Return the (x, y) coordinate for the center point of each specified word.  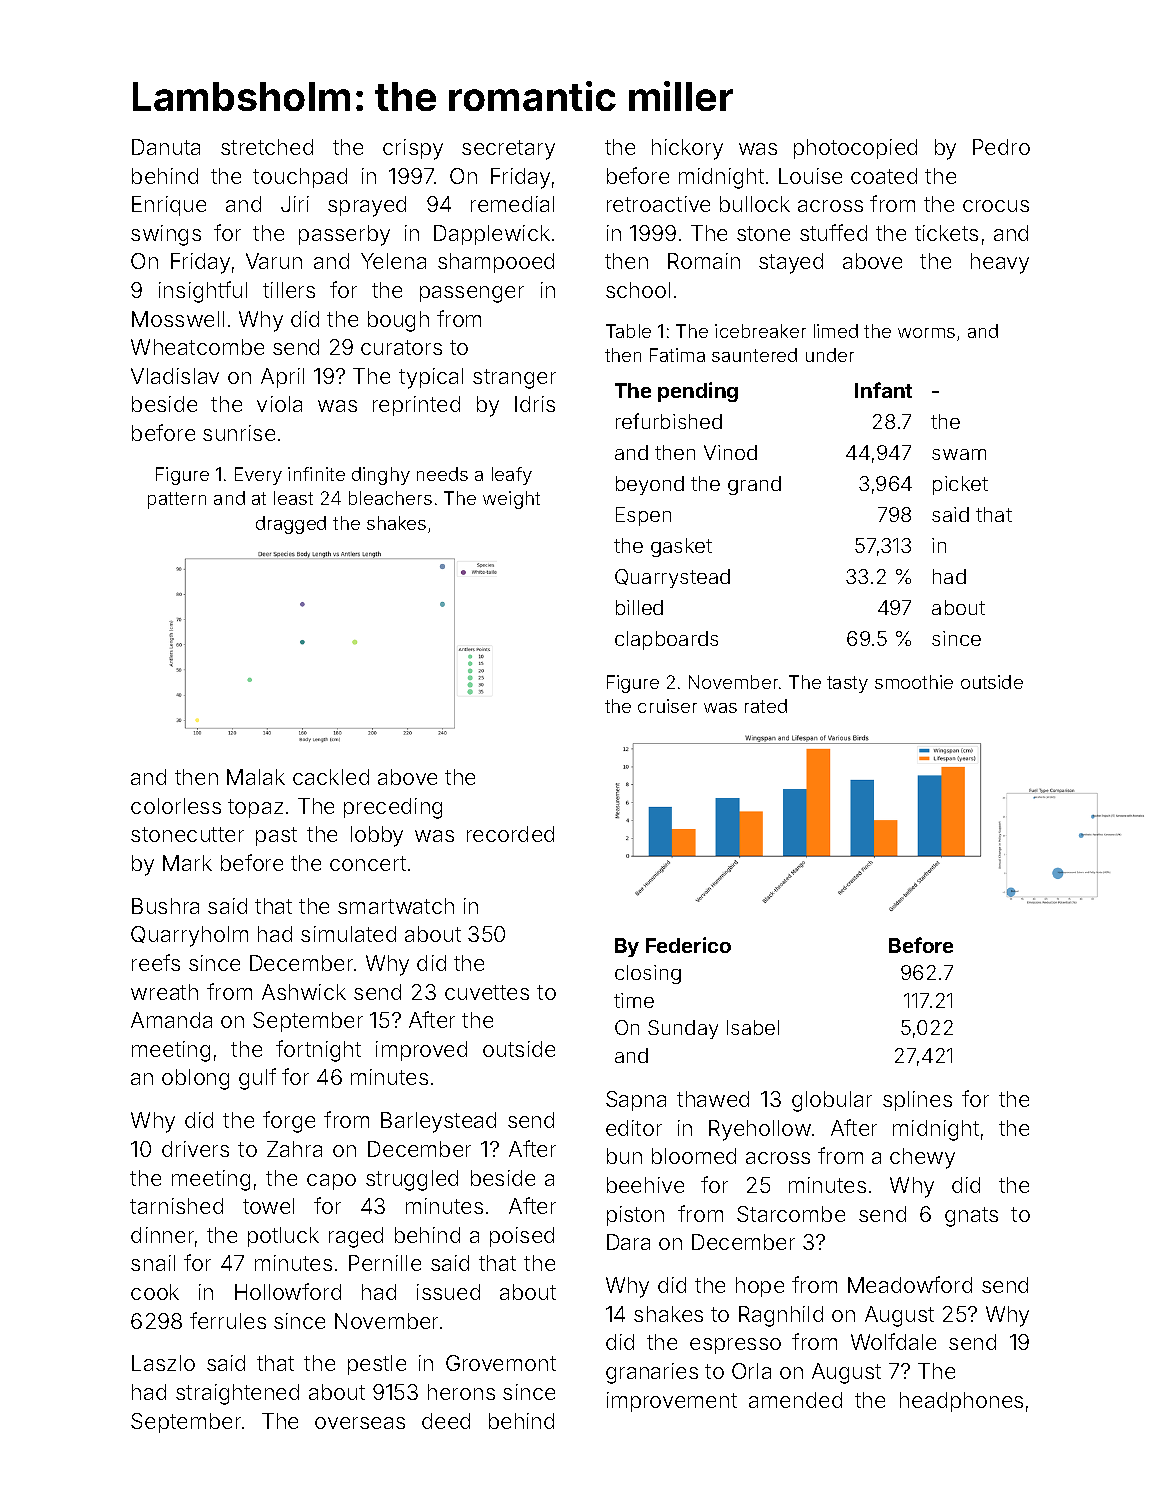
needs (442, 474)
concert (368, 863)
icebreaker (760, 331)
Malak (256, 777)
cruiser (667, 706)
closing (648, 974)
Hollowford (288, 1291)
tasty (847, 684)
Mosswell (178, 319)
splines (917, 1101)
